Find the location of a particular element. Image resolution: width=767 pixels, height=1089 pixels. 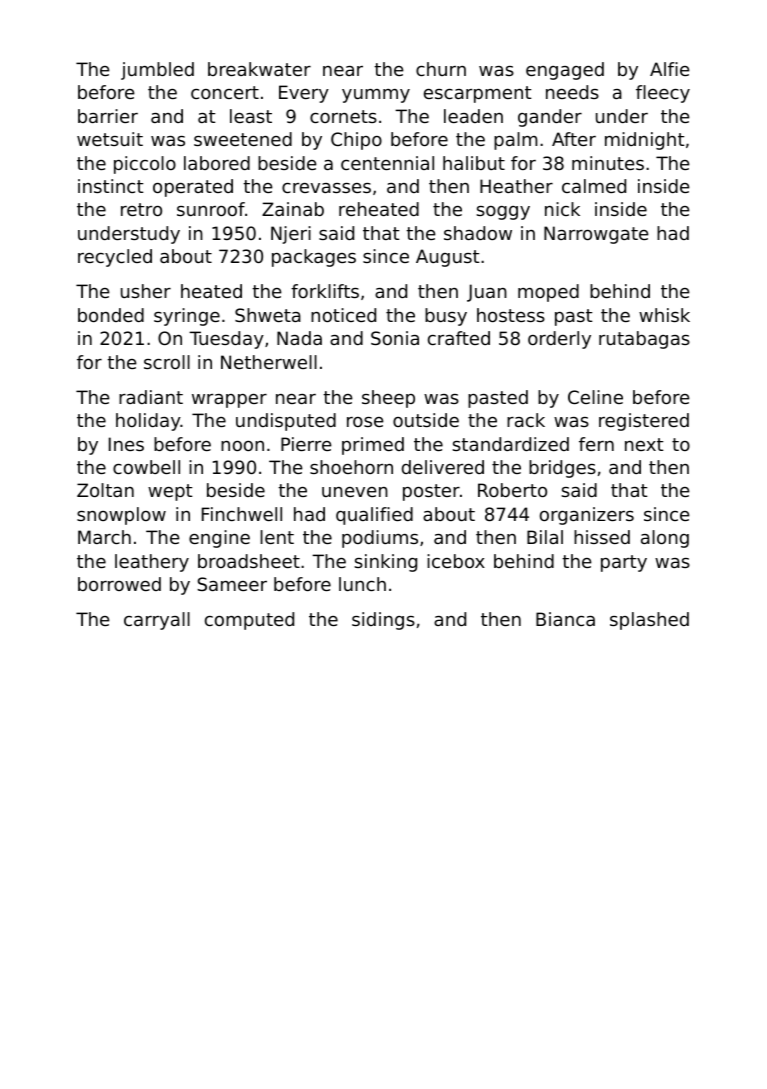

jumbled is located at coordinates (157, 71).
